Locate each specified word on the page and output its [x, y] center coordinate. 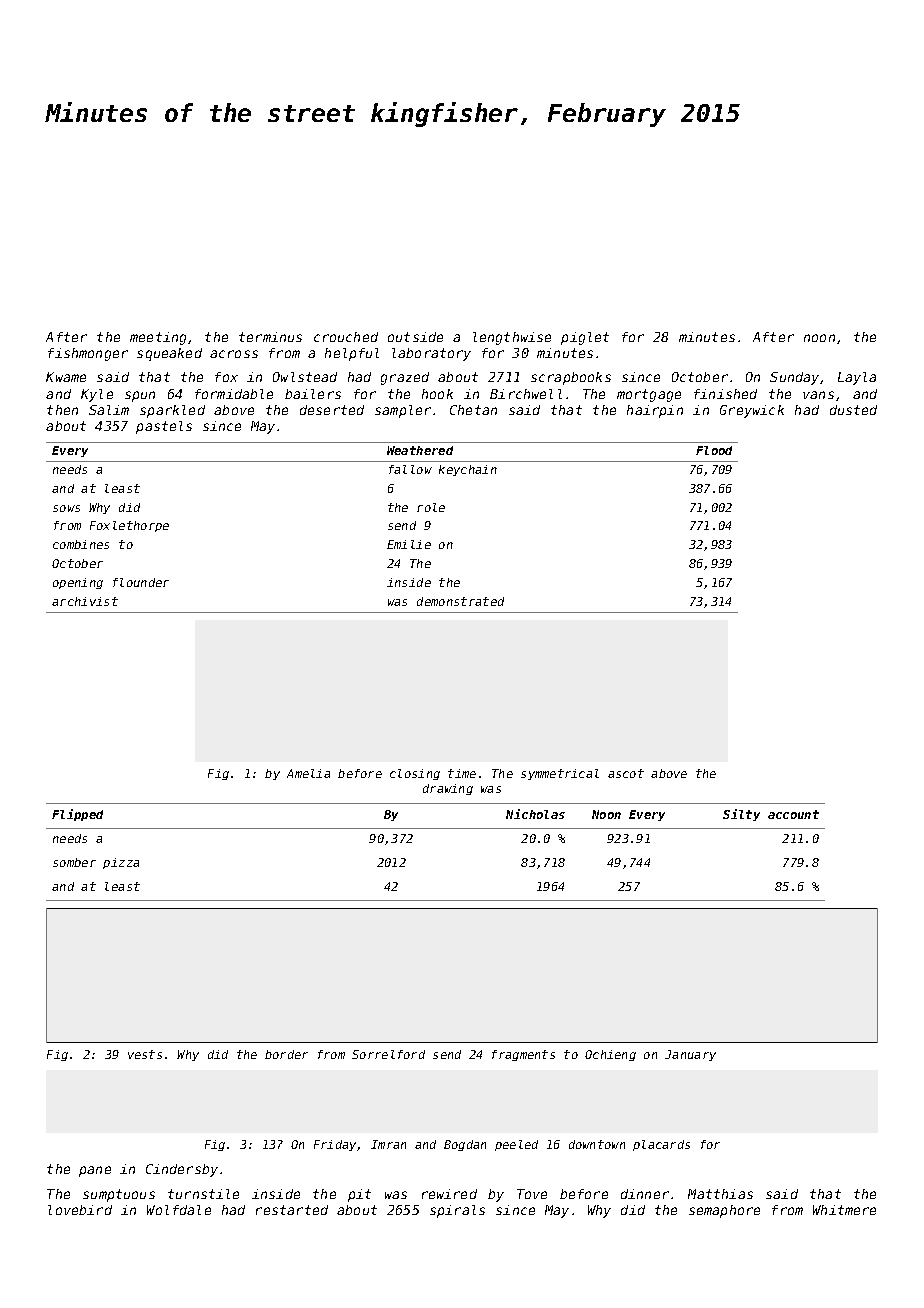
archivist [85, 601]
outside [415, 337]
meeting [158, 338]
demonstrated [460, 601]
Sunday [794, 378]
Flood [714, 450]
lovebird [80, 1210]
